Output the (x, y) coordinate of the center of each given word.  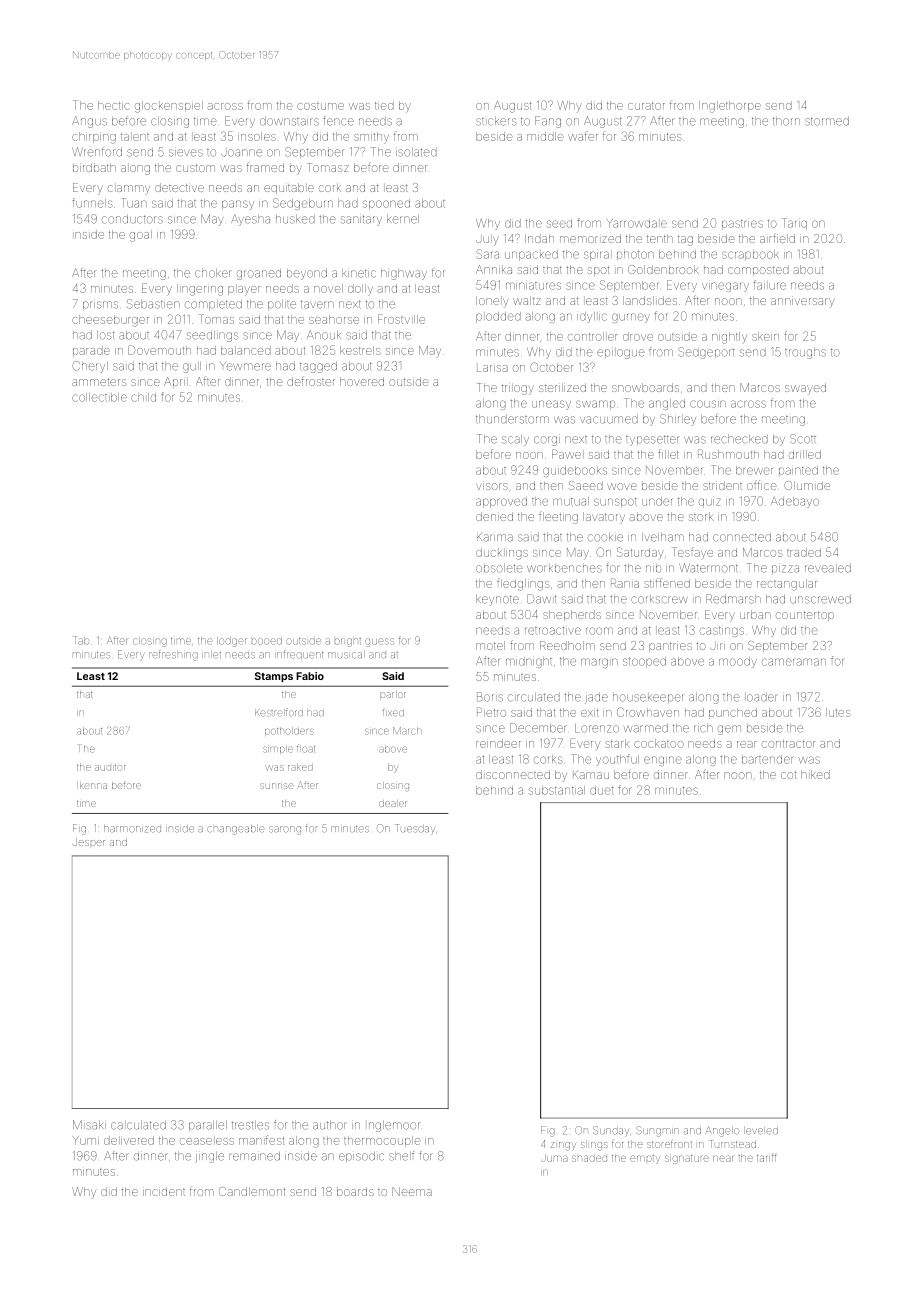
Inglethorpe (730, 107)
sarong (285, 830)
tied (384, 105)
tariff (767, 1157)
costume (320, 106)
